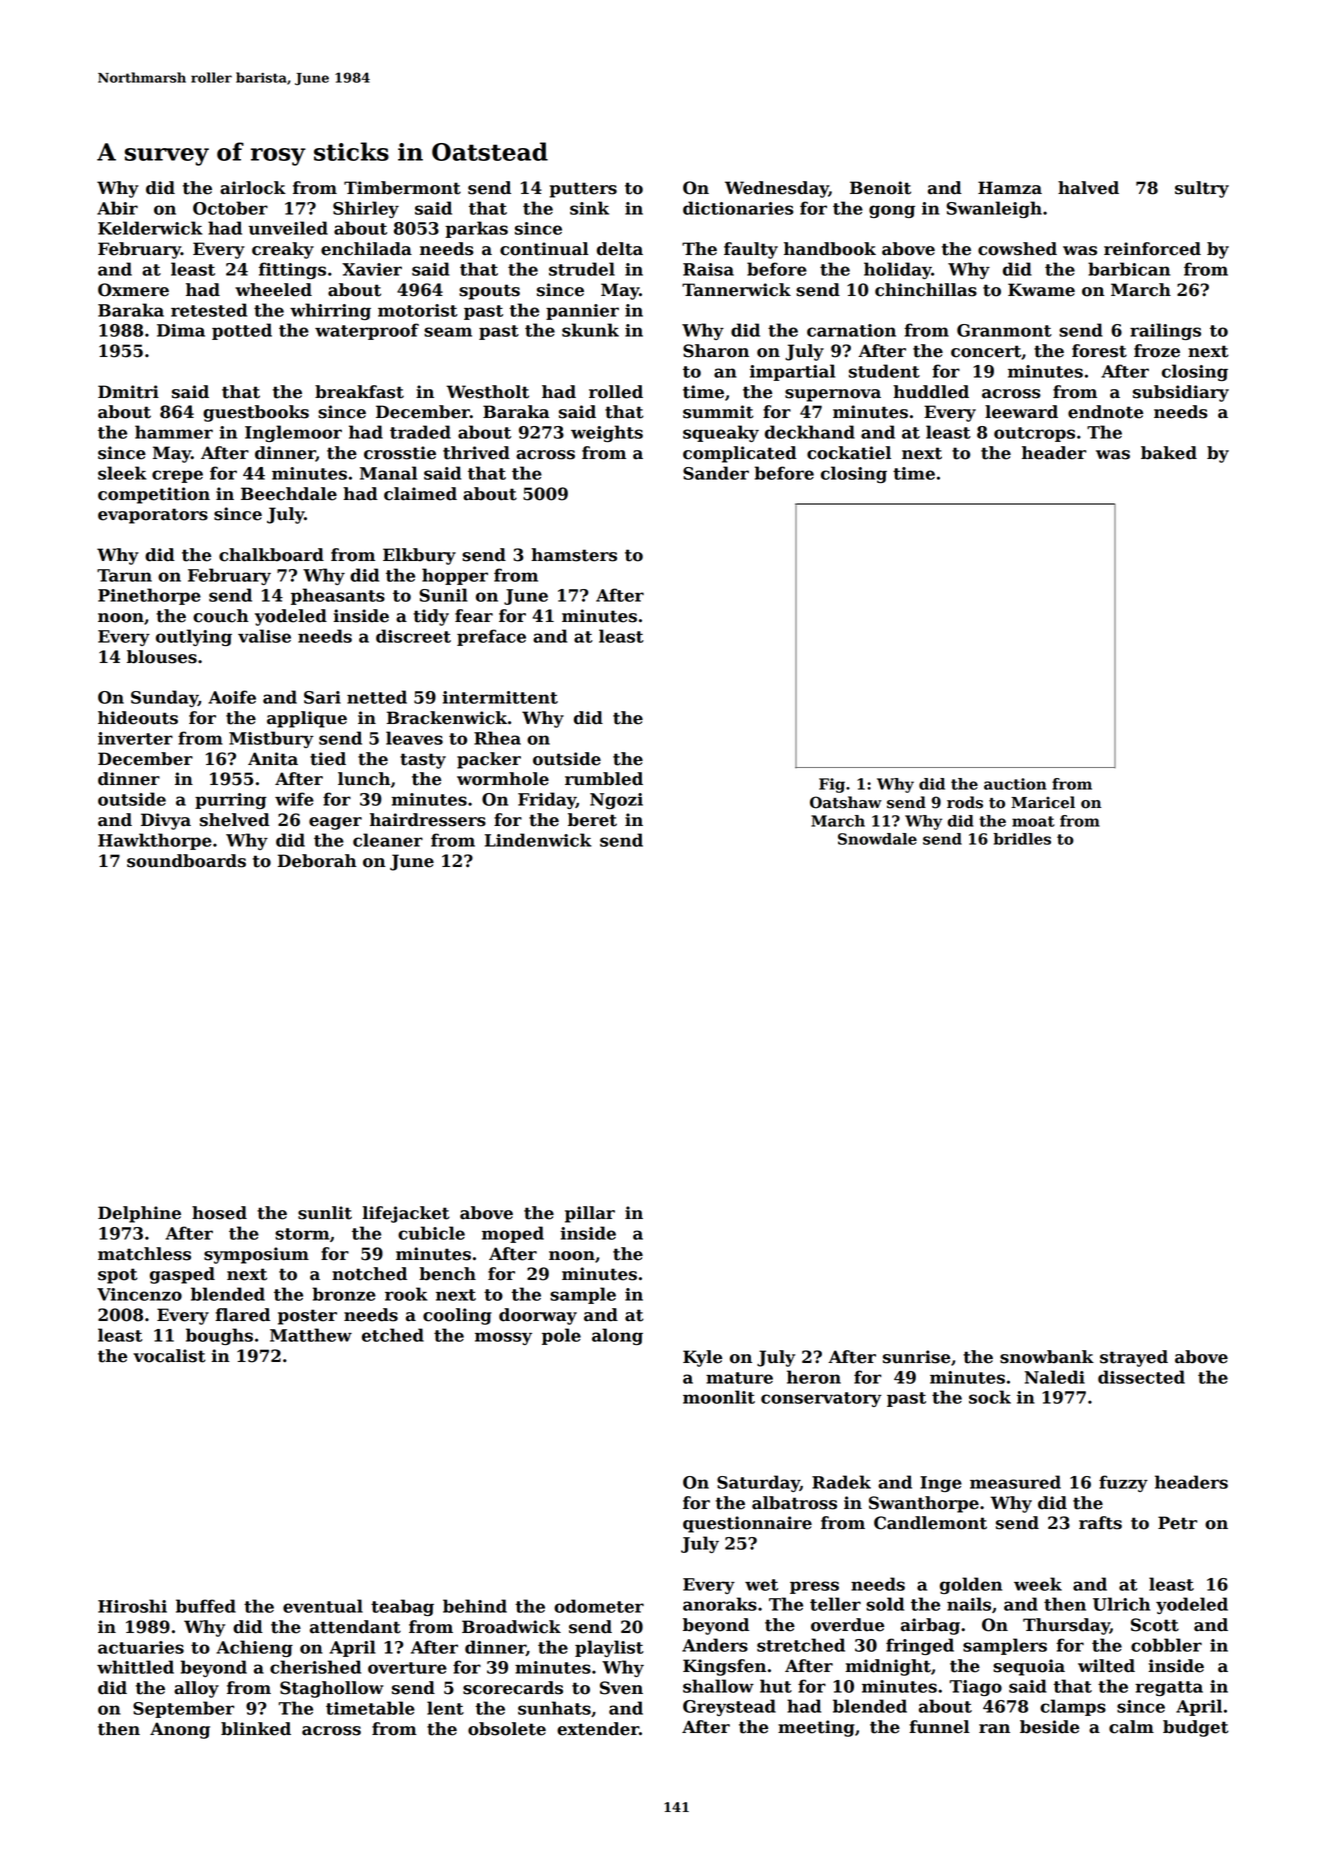  I want to click on strayed, so click(1134, 1358).
